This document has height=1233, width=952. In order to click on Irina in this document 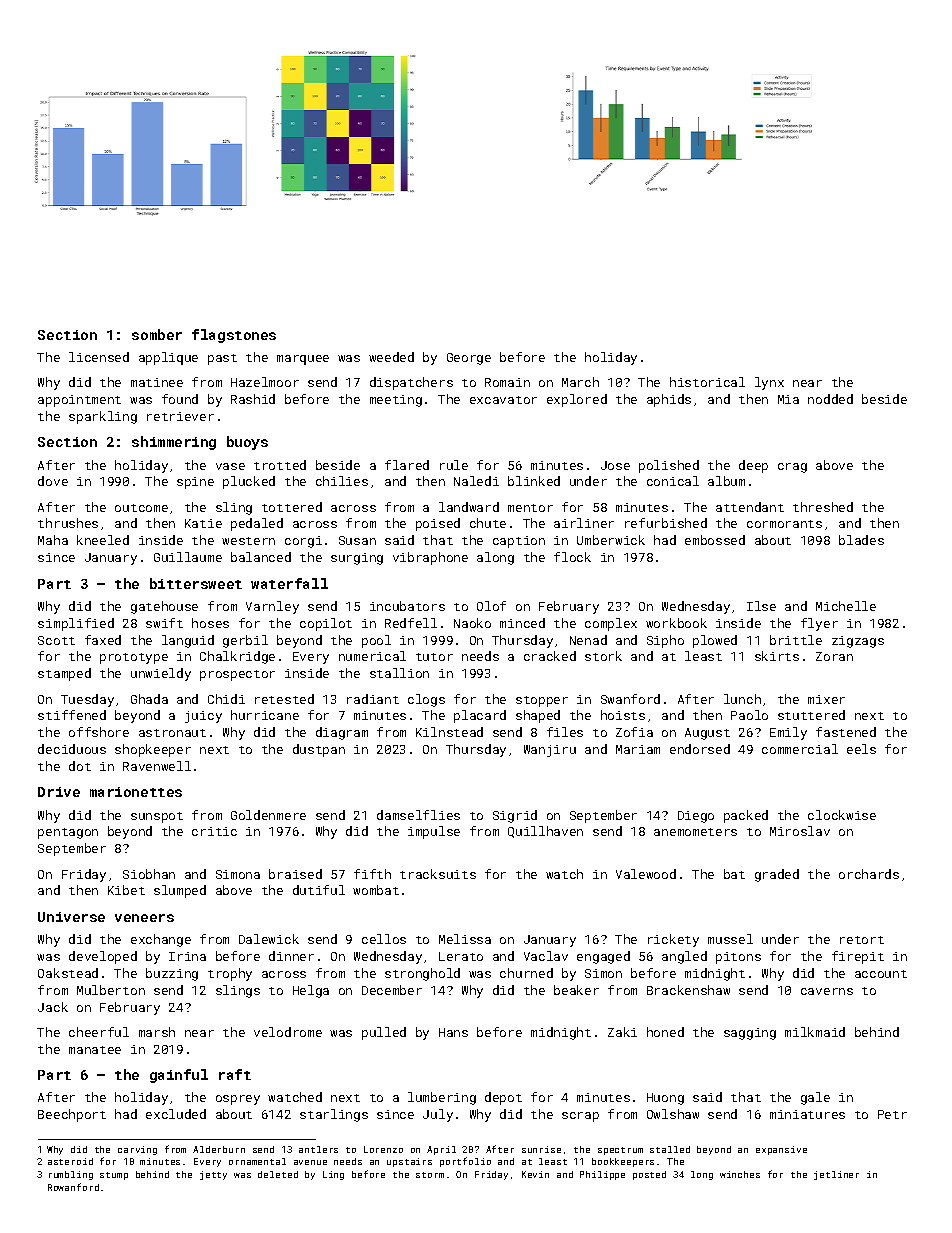, I will do `click(187, 956)`.
